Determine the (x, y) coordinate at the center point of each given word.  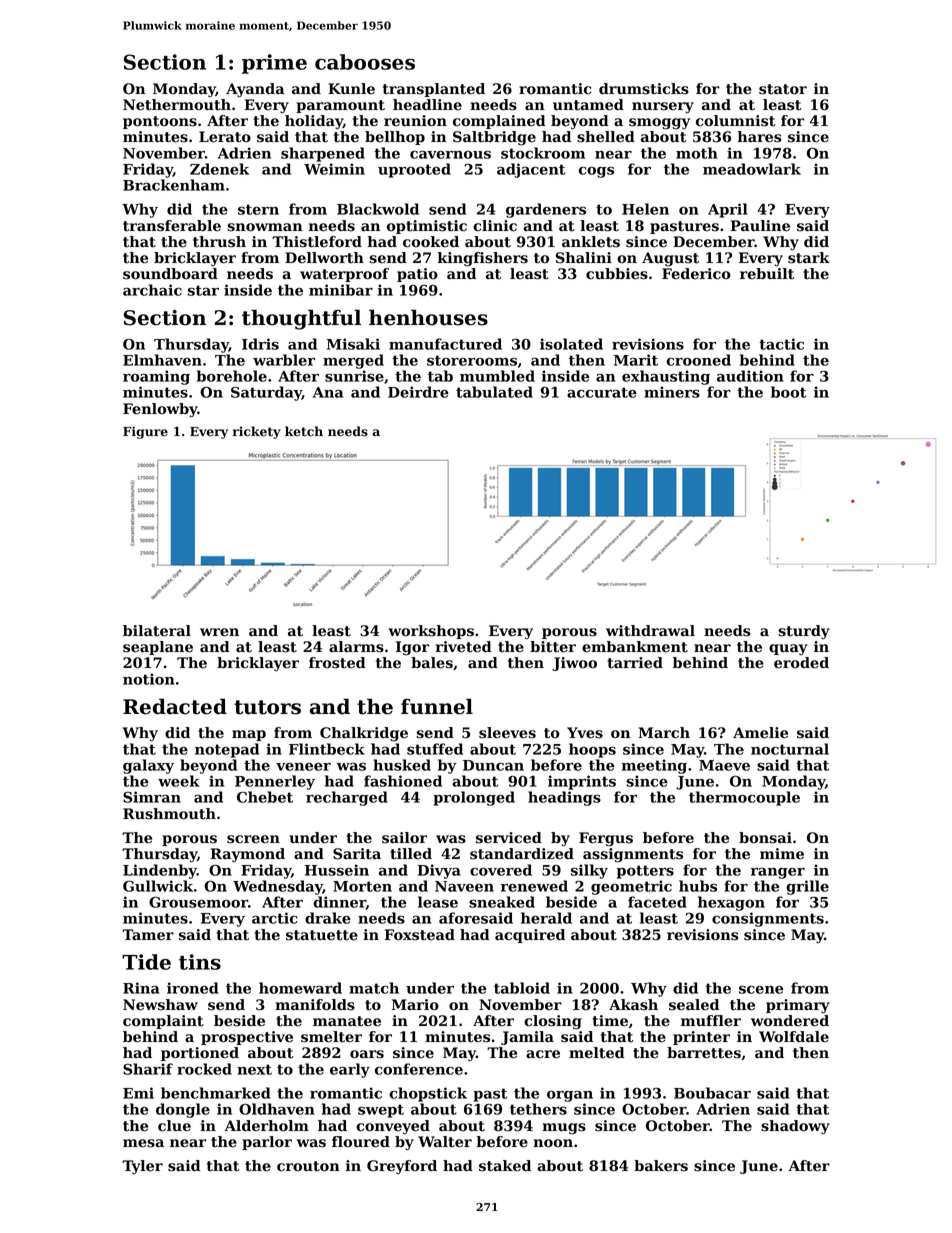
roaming (156, 377)
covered (501, 870)
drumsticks (644, 89)
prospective (247, 1038)
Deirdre (418, 392)
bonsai (765, 838)
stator (783, 89)
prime (274, 64)
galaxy (148, 766)
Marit (636, 360)
